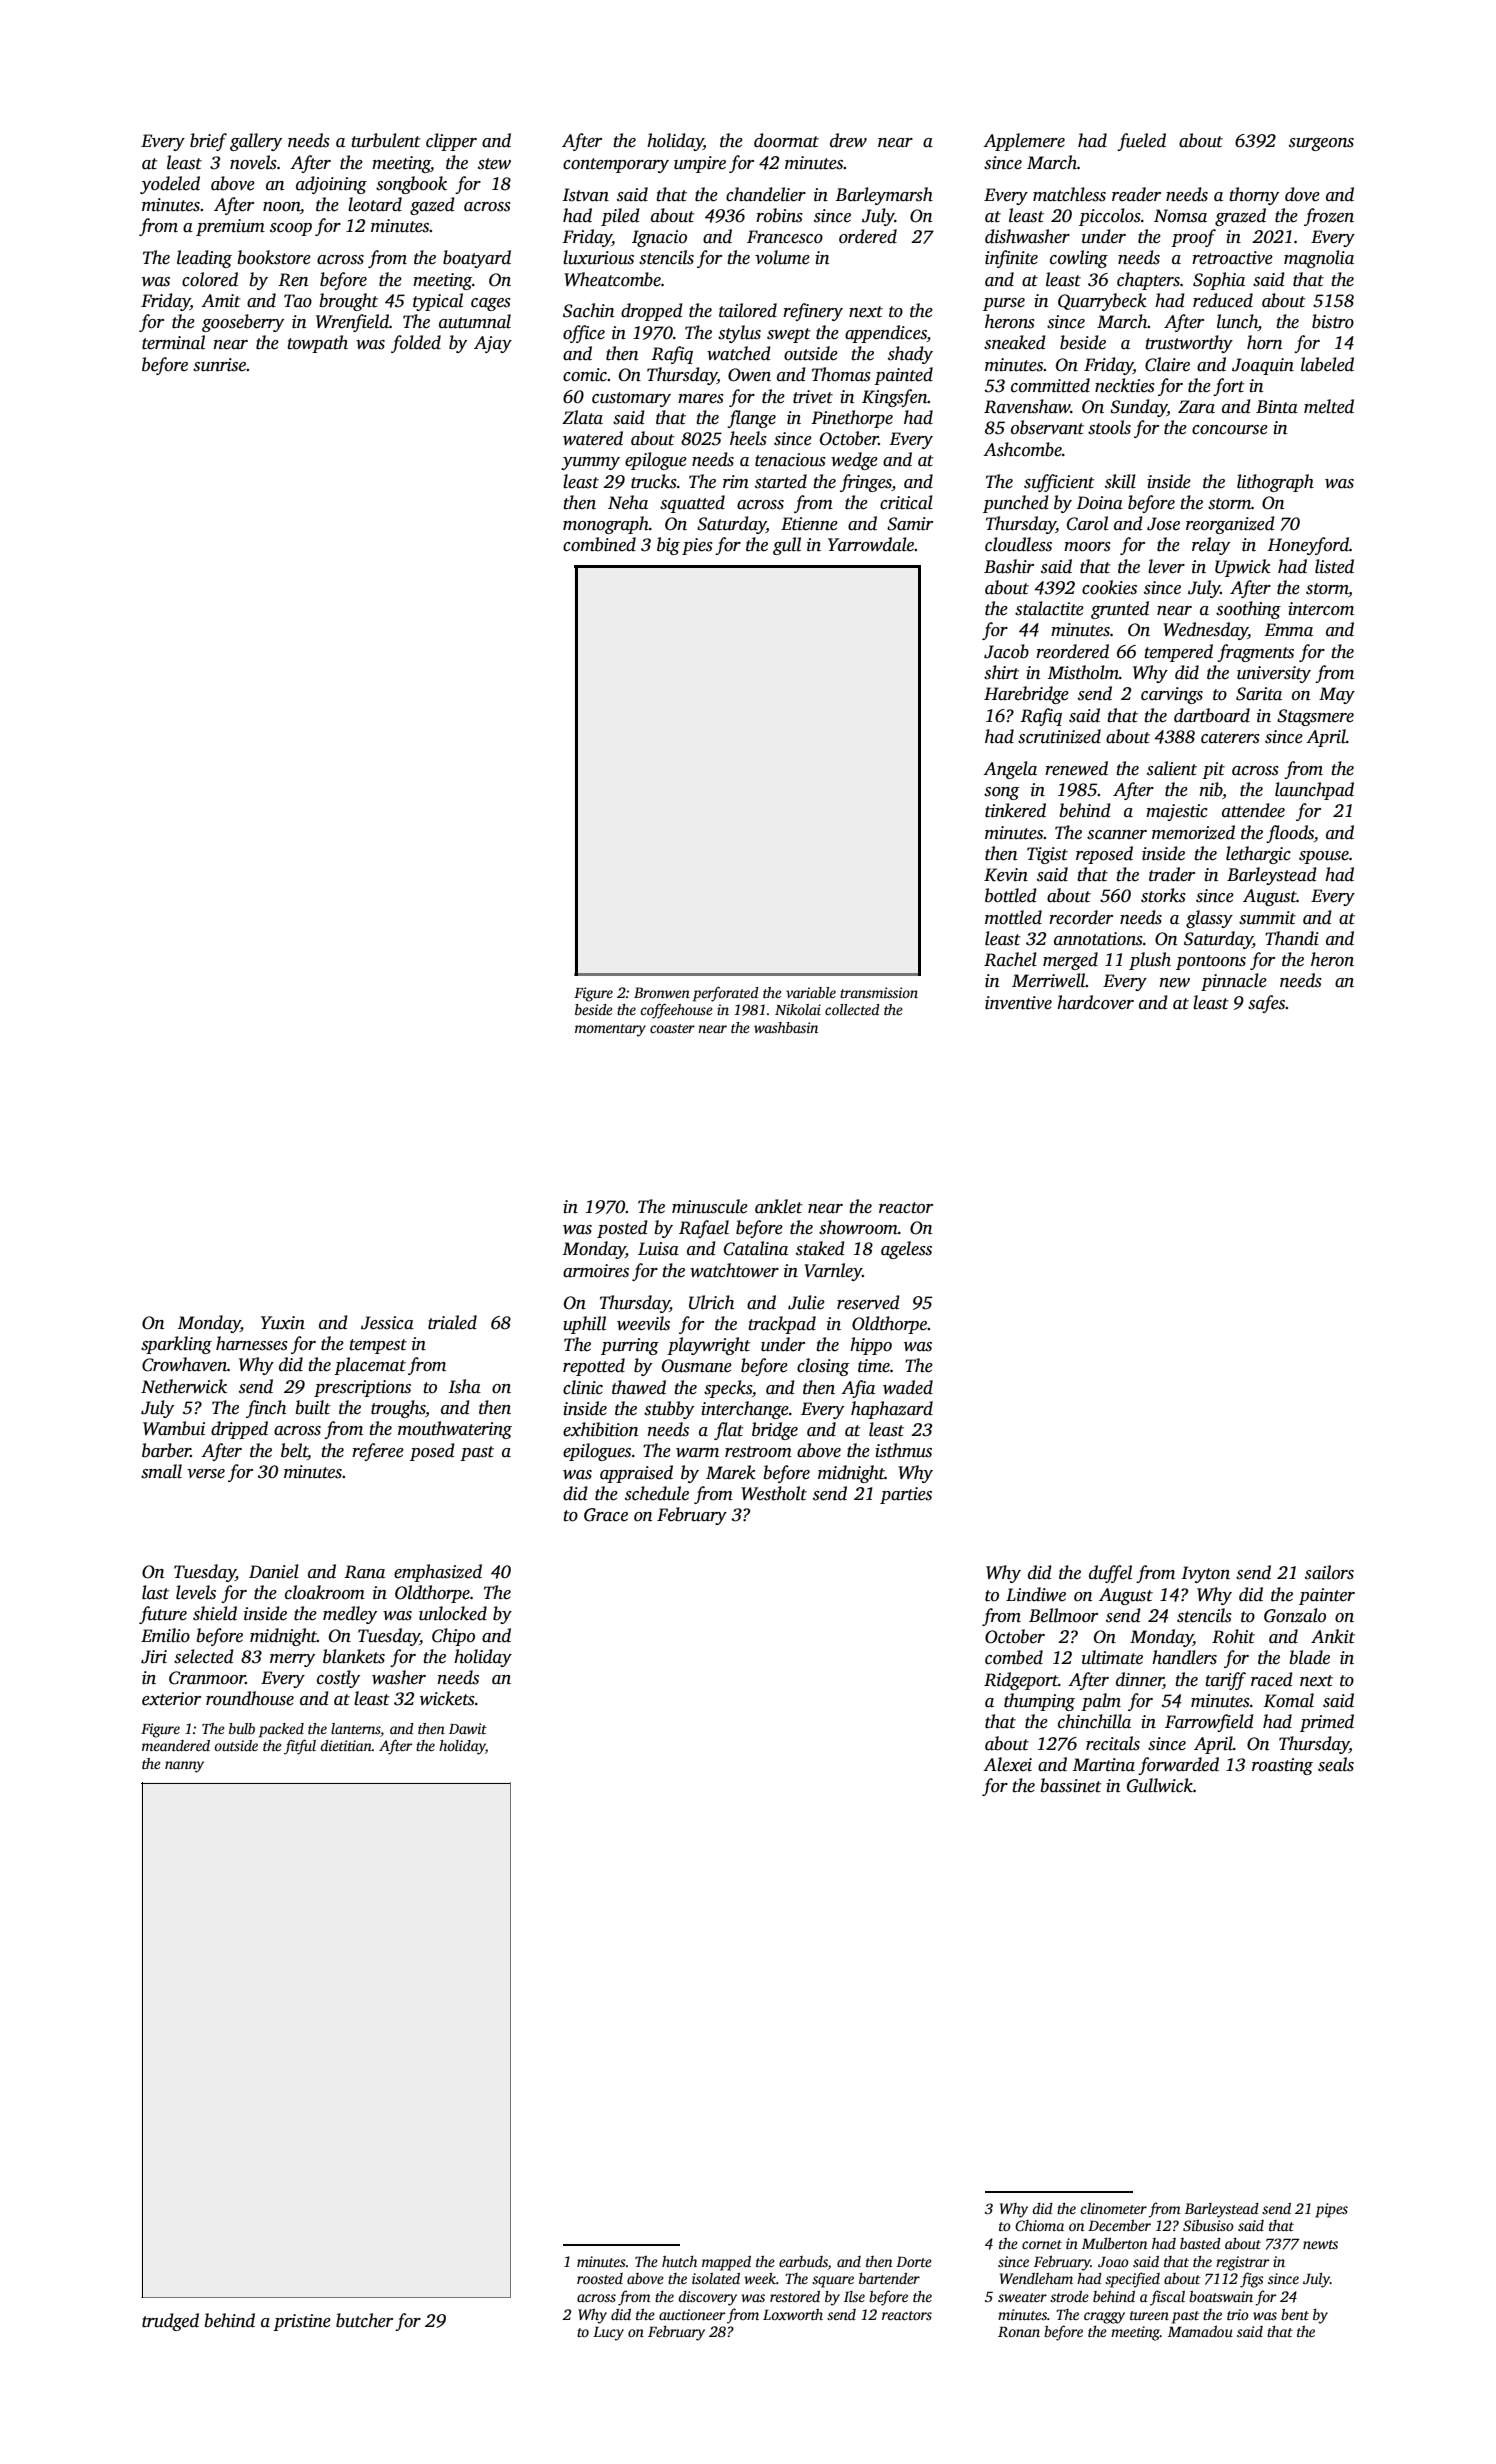 This page has height=2464, width=1496. What do you see at coordinates (622, 1229) in the page?
I see `posted` at bounding box center [622, 1229].
